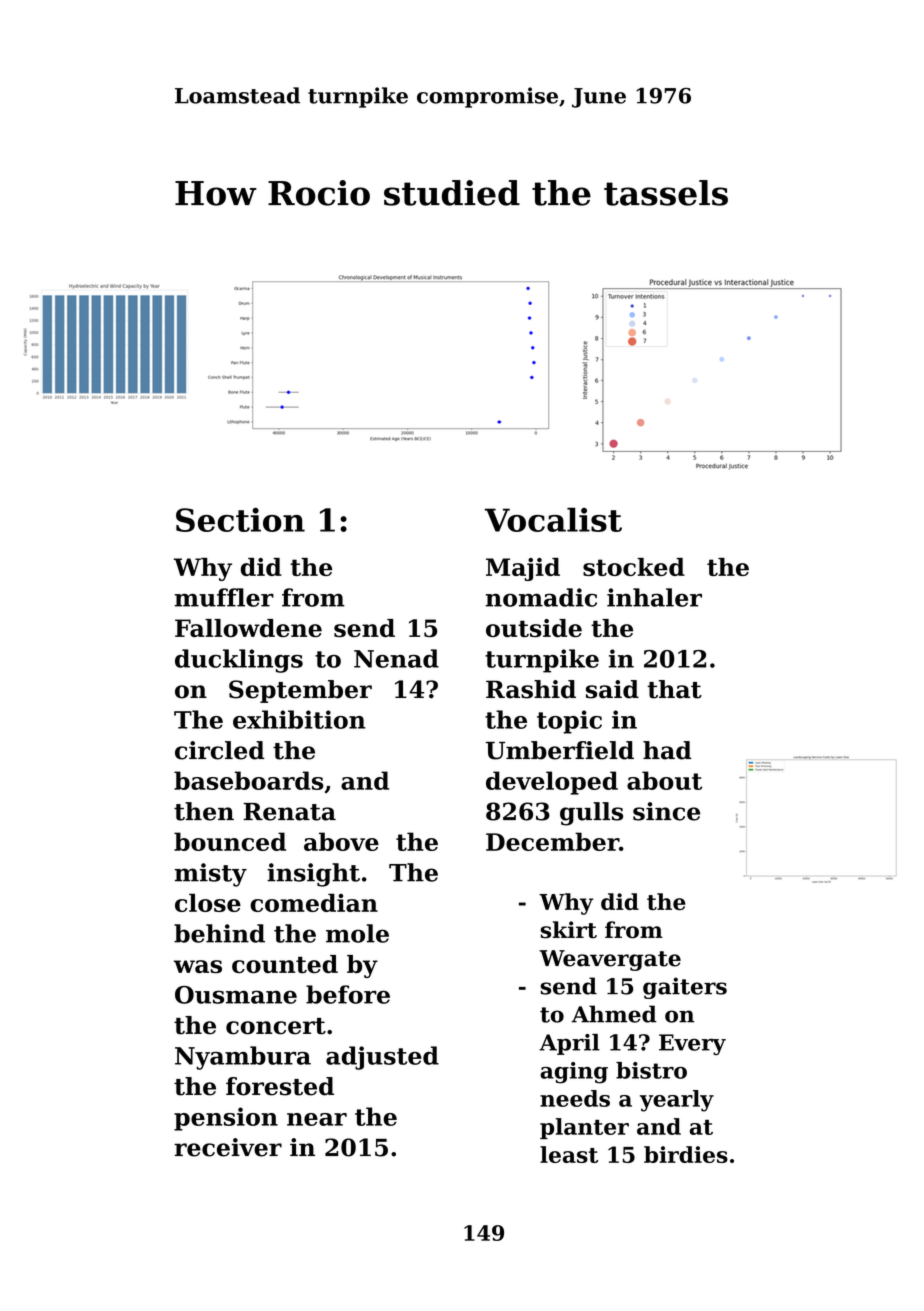  What do you see at coordinates (248, 780) in the screenshot?
I see `baseboards` at bounding box center [248, 780].
